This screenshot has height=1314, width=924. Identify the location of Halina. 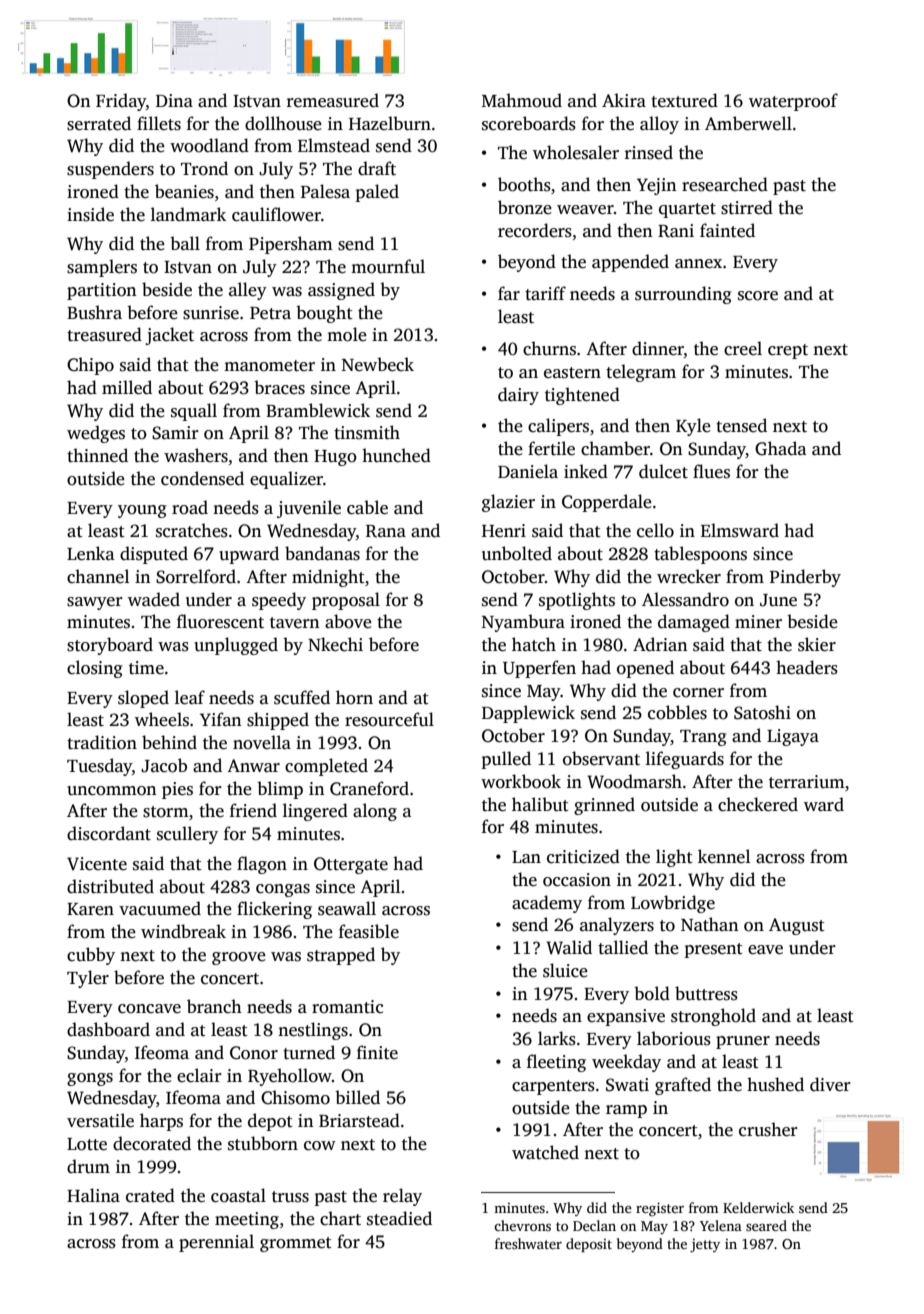
(93, 1195).
